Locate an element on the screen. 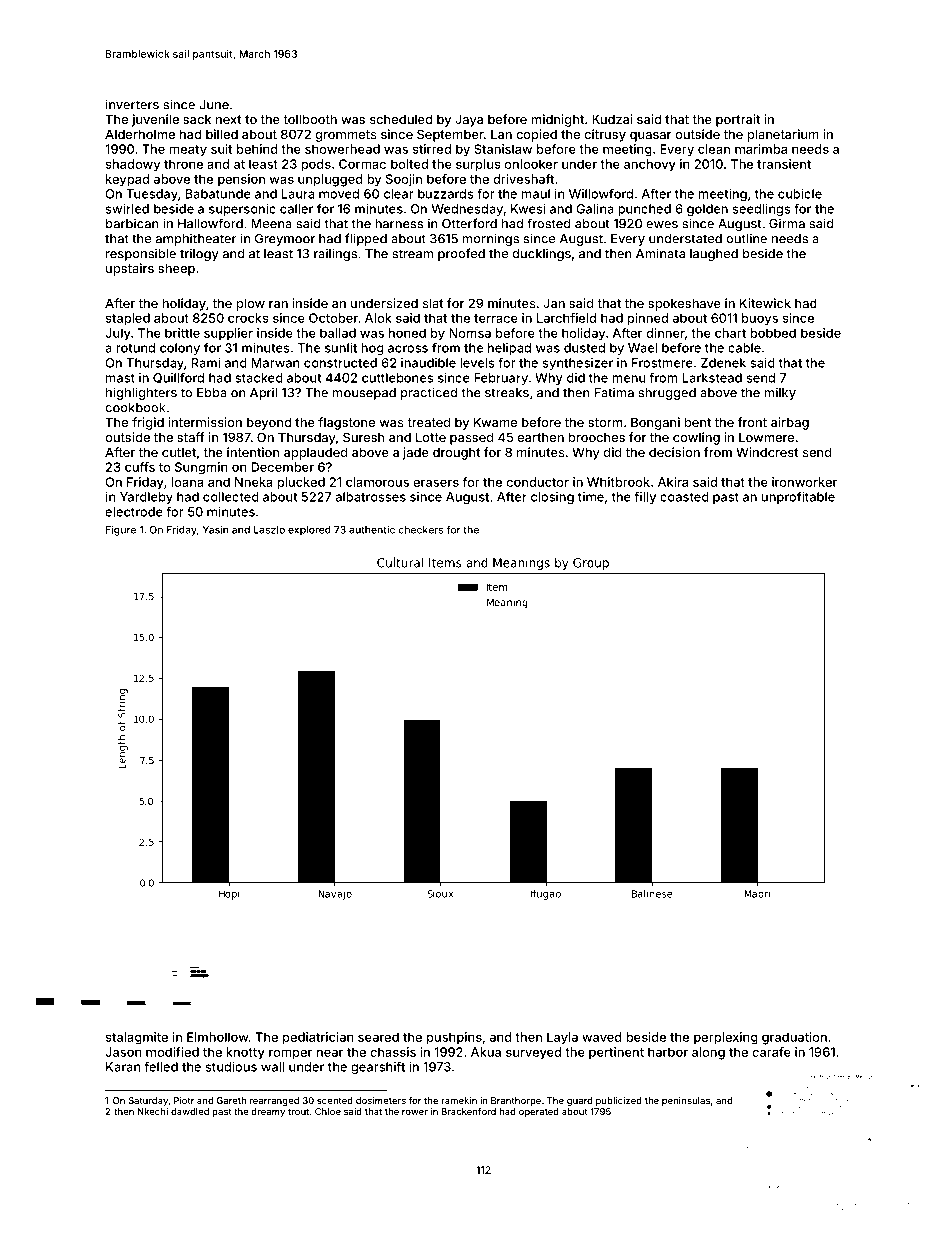 The image size is (952, 1233). stalagmite is located at coordinates (137, 1038).
